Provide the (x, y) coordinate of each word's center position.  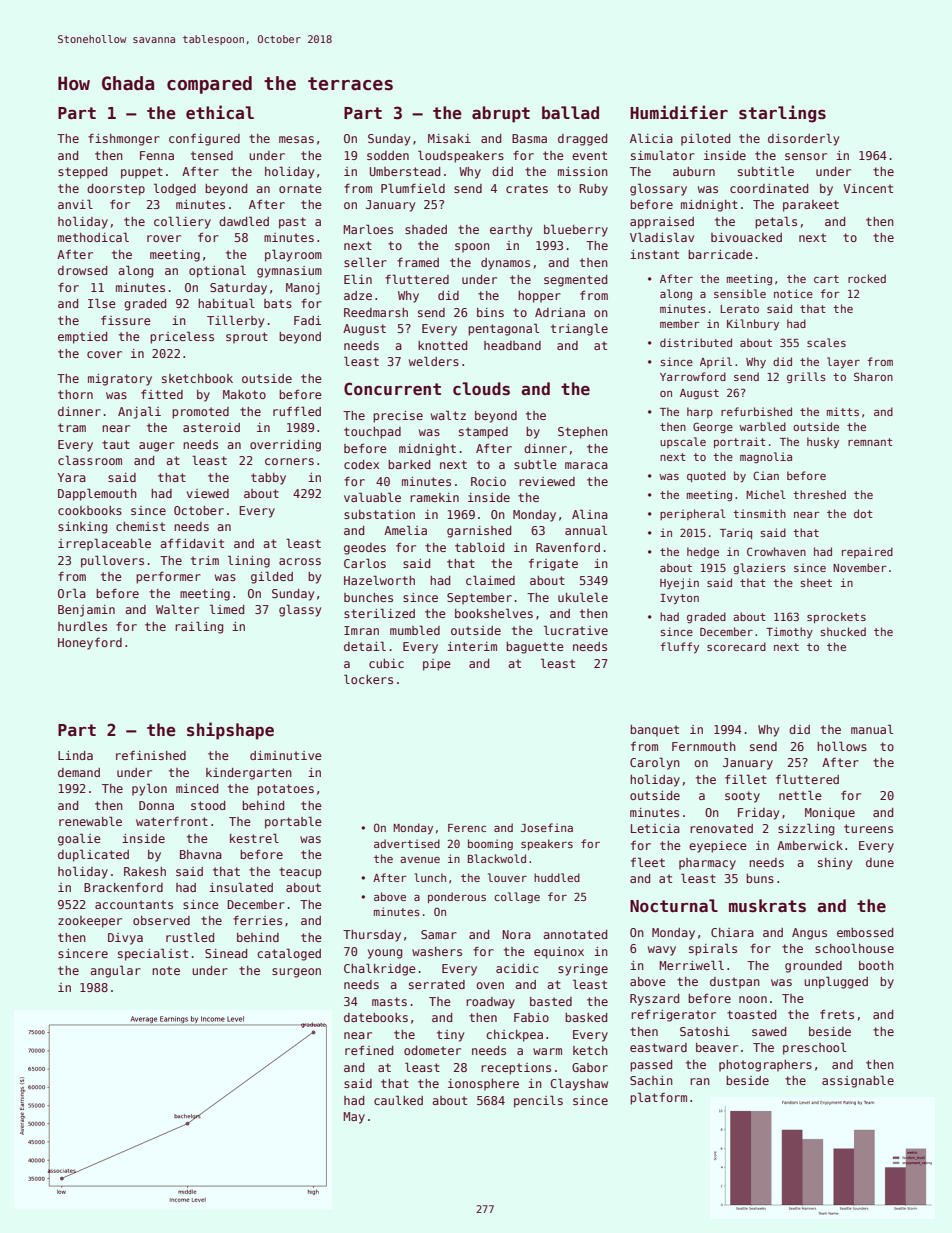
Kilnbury (753, 324)
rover (164, 238)
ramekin (434, 497)
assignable (858, 1081)
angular (115, 971)
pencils (538, 1101)
